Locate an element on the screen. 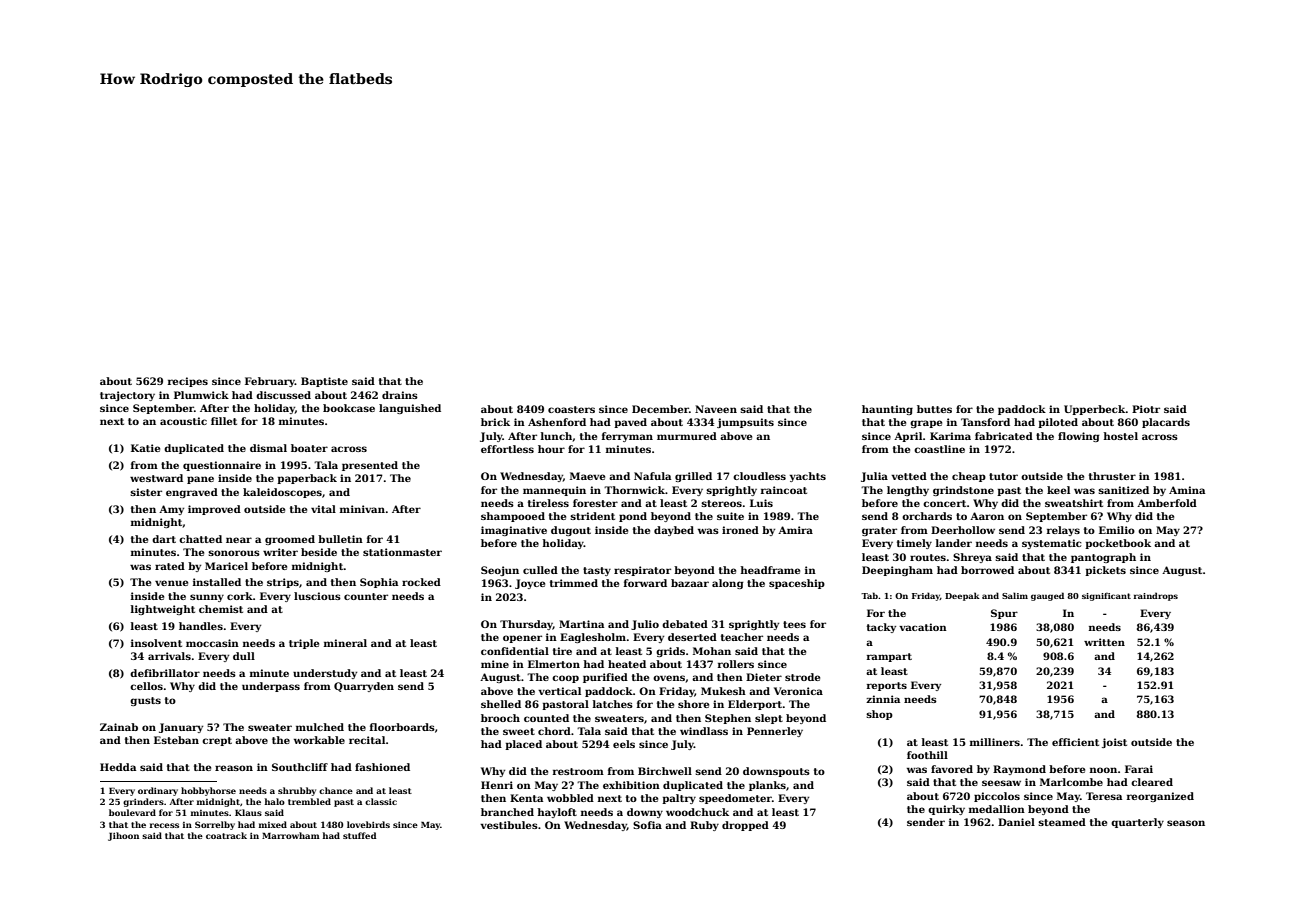 The width and height of the screenshot is (1308, 924). Marrowham is located at coordinates (291, 835).
